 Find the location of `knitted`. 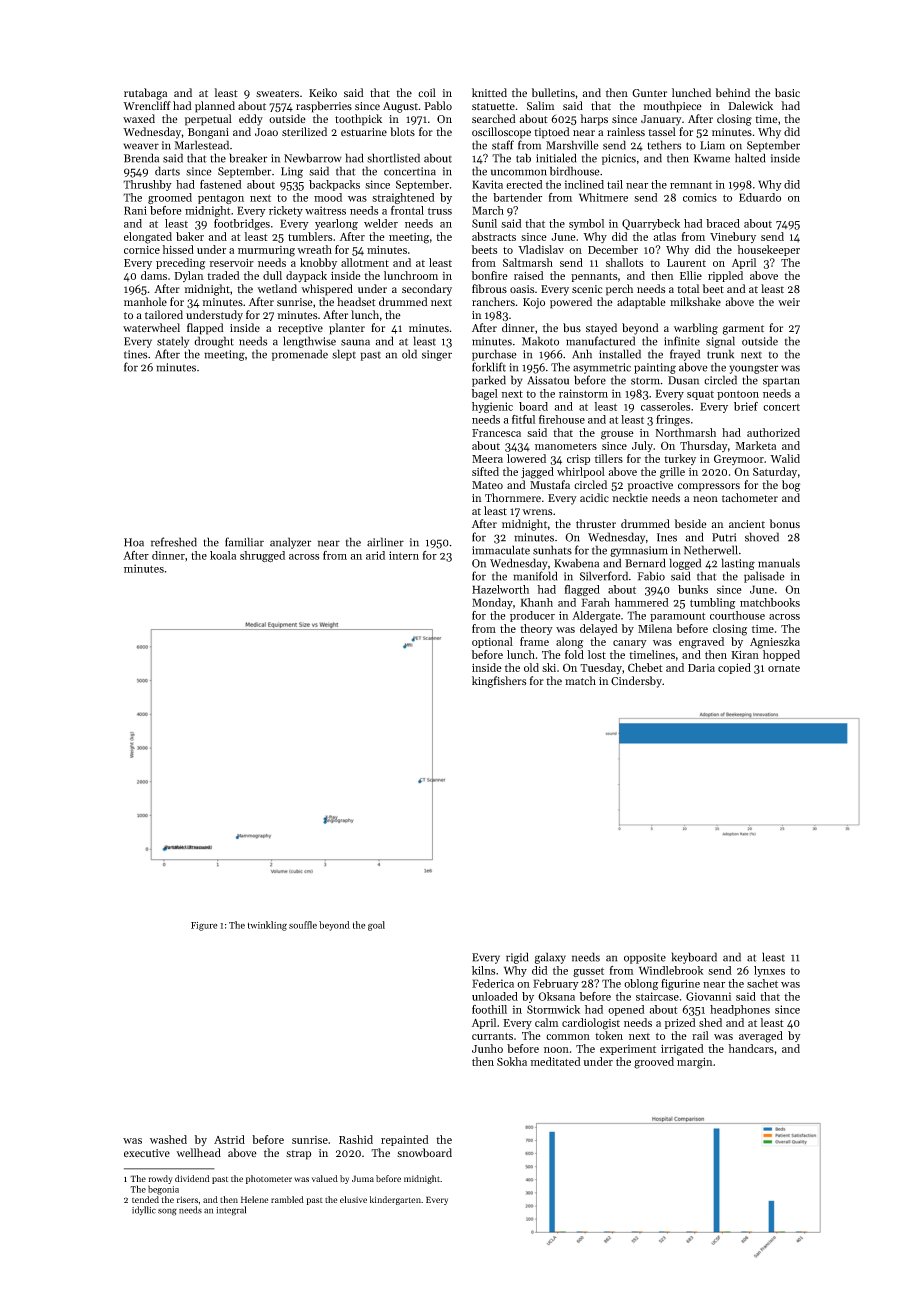

knitted is located at coordinates (489, 92).
